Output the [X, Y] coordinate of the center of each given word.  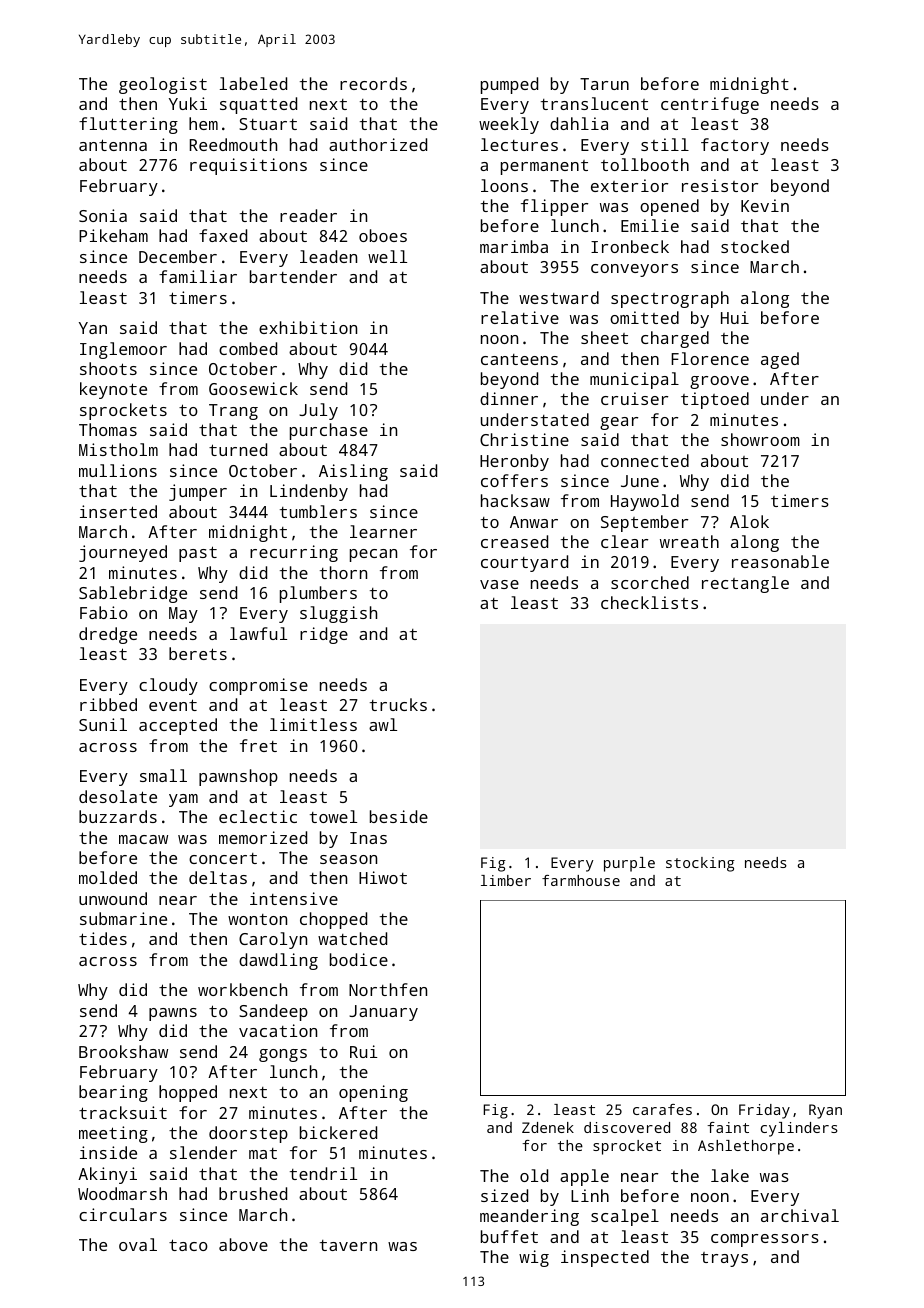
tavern [348, 1245]
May [183, 615]
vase [499, 584]
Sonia [103, 215]
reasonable [780, 561]
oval [138, 1244]
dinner [509, 398]
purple [629, 864]
